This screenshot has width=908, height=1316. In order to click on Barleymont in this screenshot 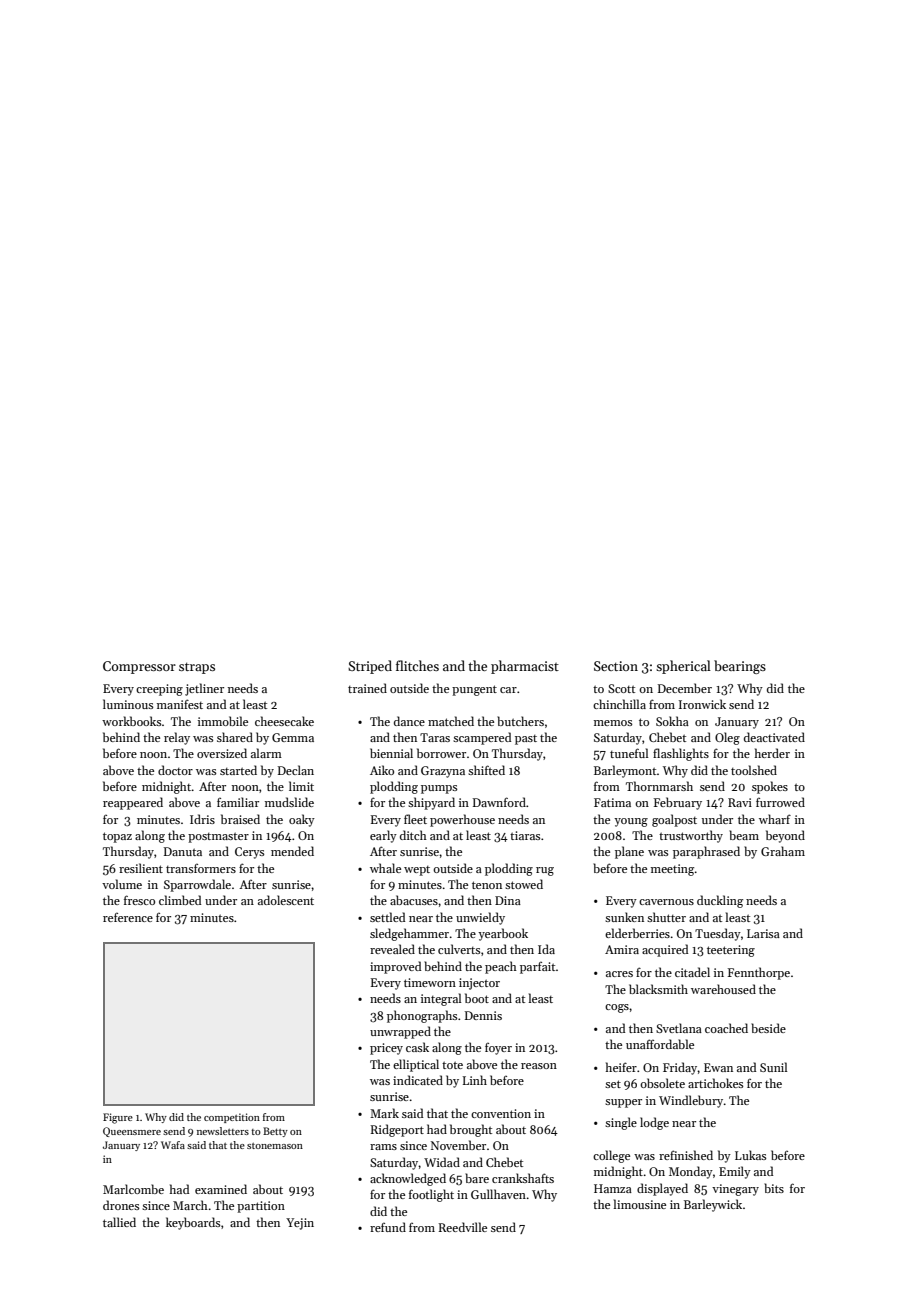, I will do `click(625, 771)`.
